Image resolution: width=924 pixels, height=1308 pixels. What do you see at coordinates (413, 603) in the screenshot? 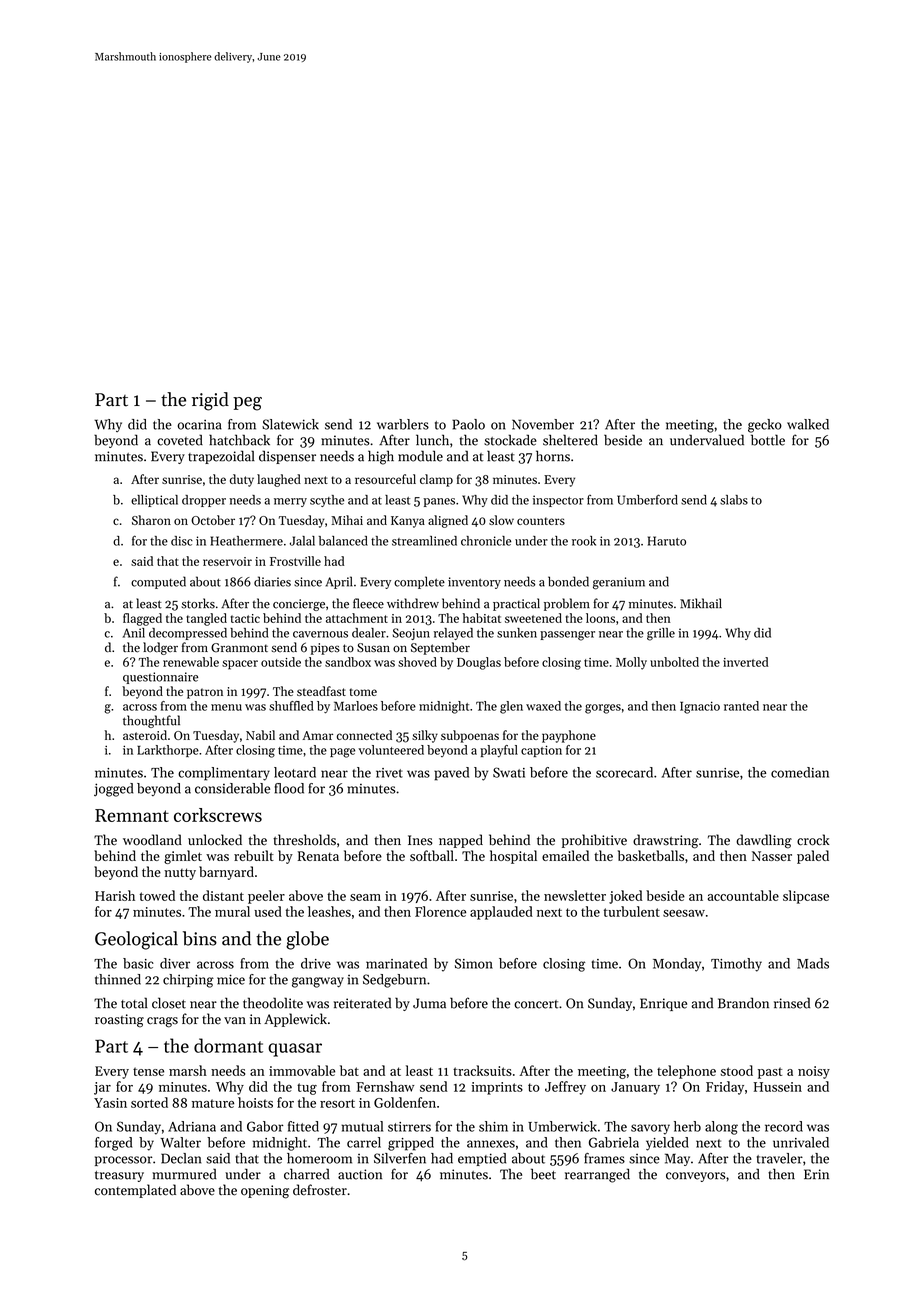
I see `withdrew` at bounding box center [413, 603].
